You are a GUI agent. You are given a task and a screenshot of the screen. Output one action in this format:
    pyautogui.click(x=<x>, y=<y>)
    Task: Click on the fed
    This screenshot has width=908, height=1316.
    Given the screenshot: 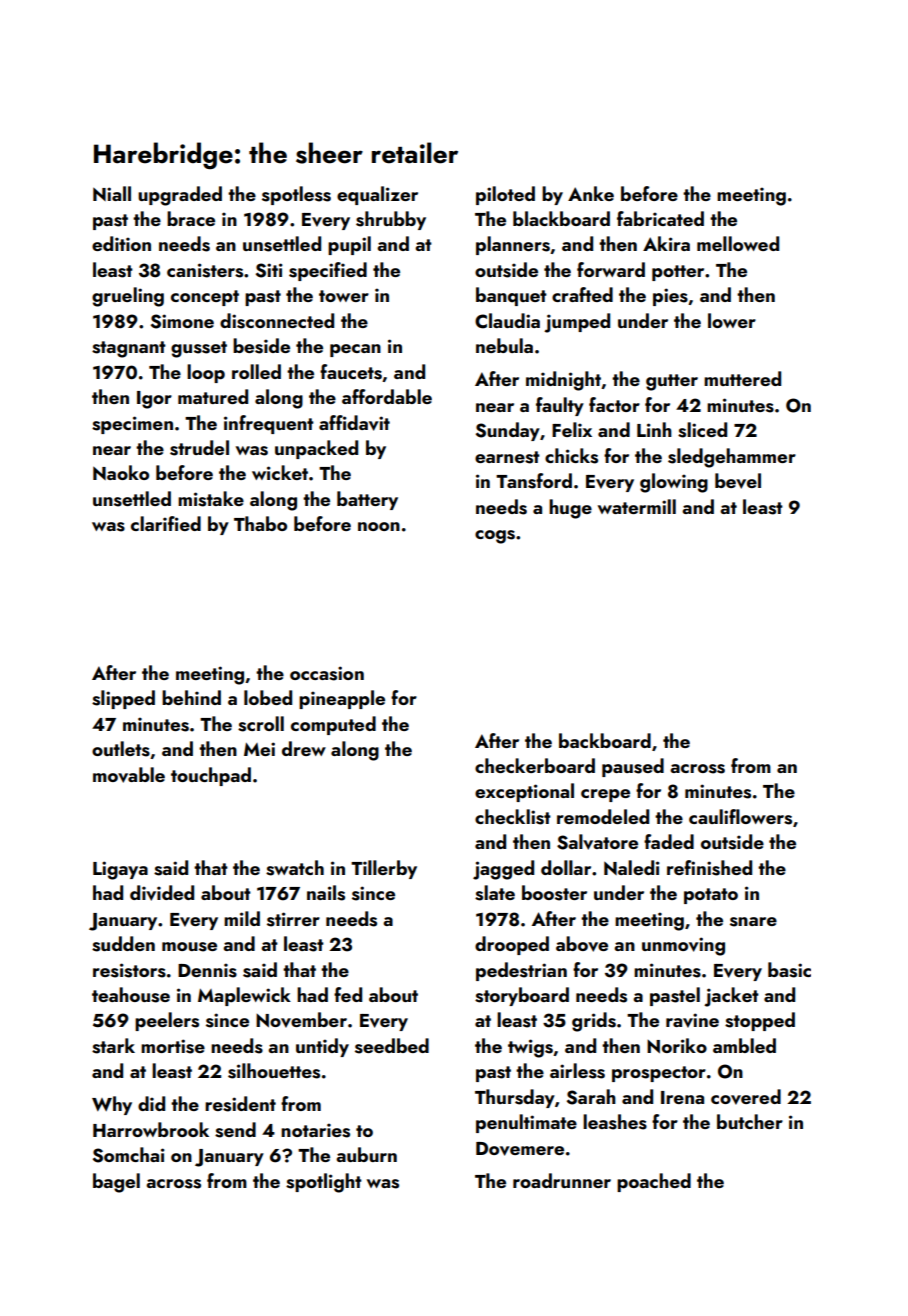 What is the action you would take?
    pyautogui.click(x=348, y=994)
